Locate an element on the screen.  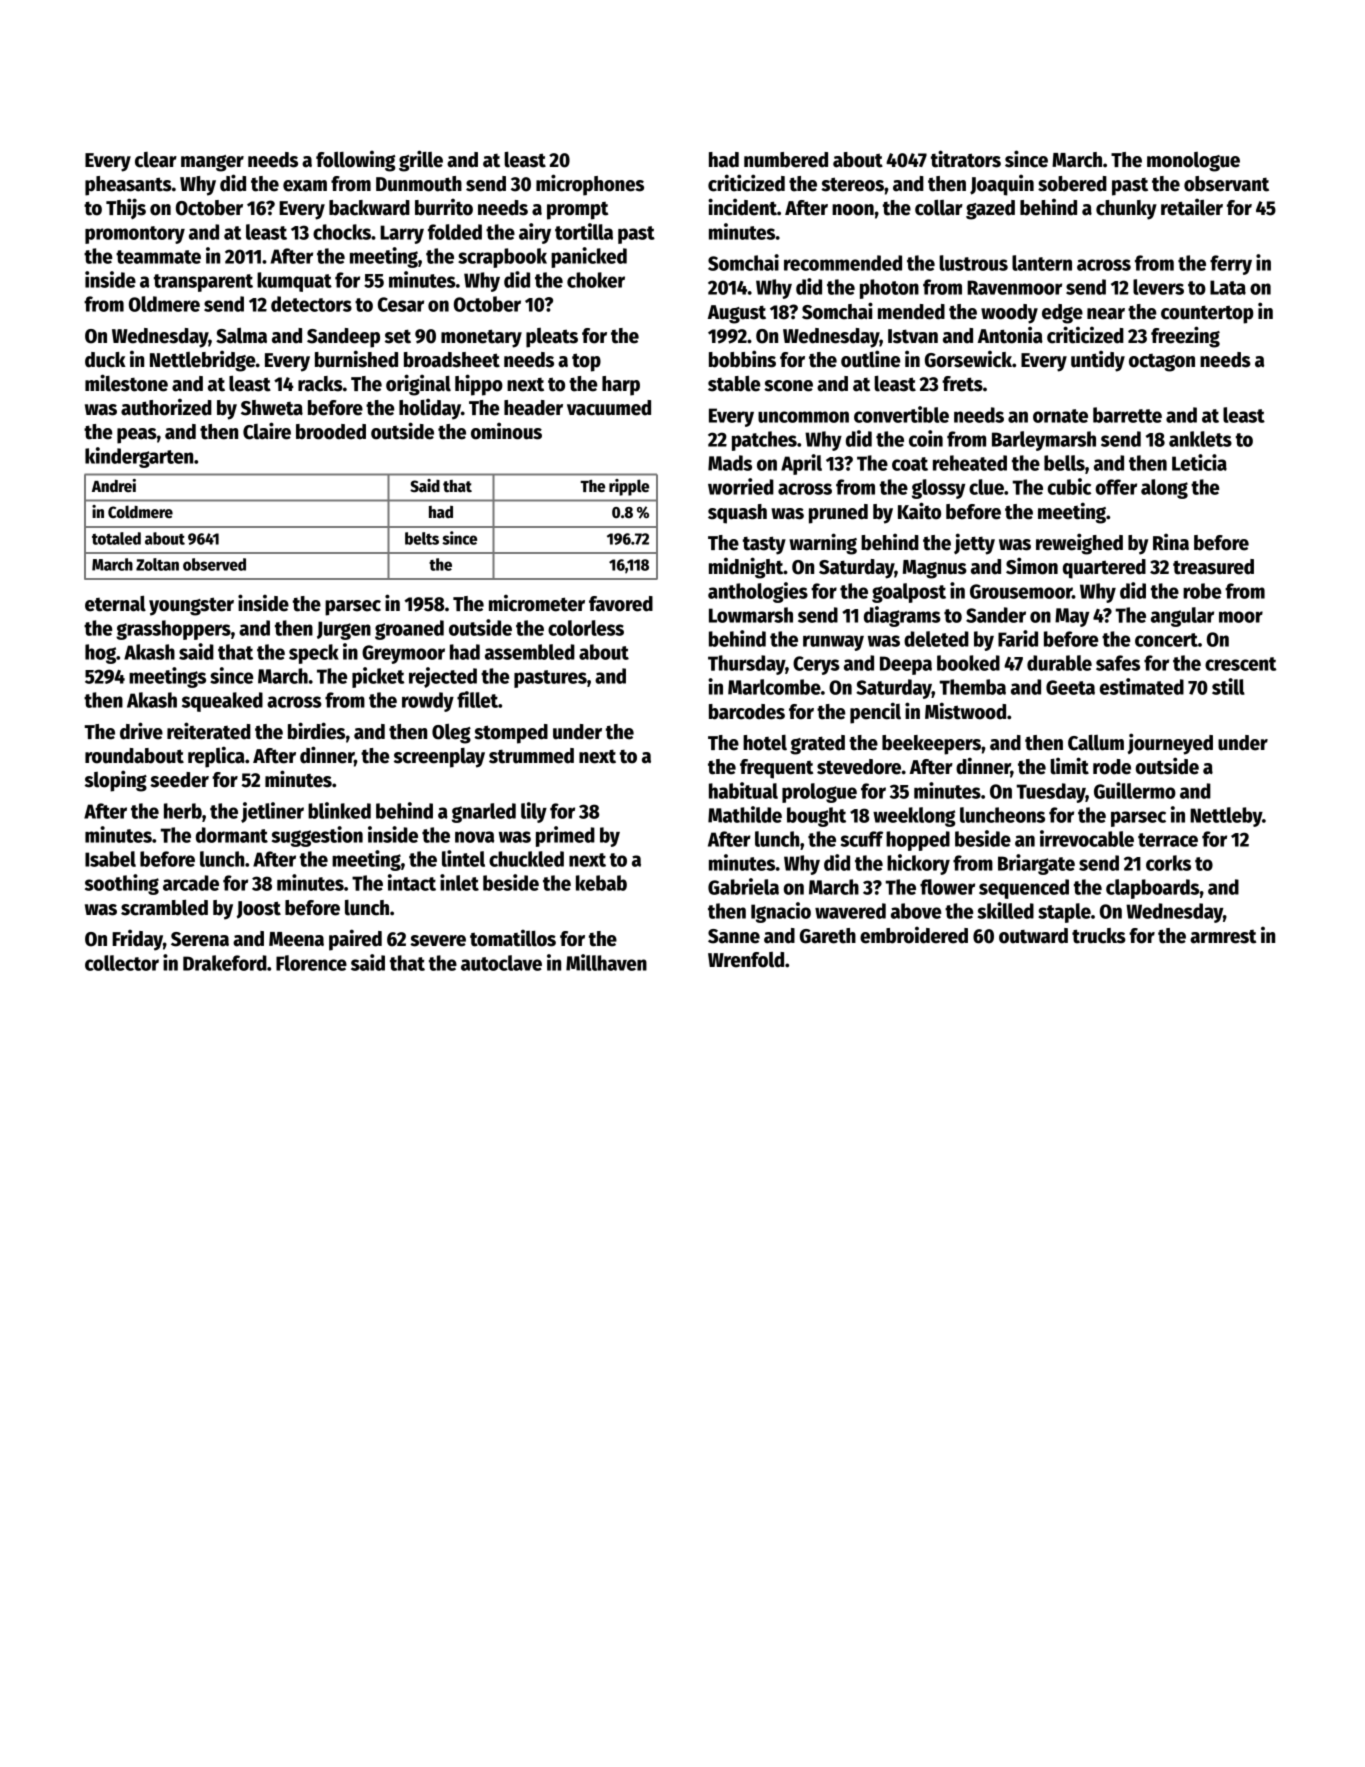
Nettlebridge is located at coordinates (203, 361).
